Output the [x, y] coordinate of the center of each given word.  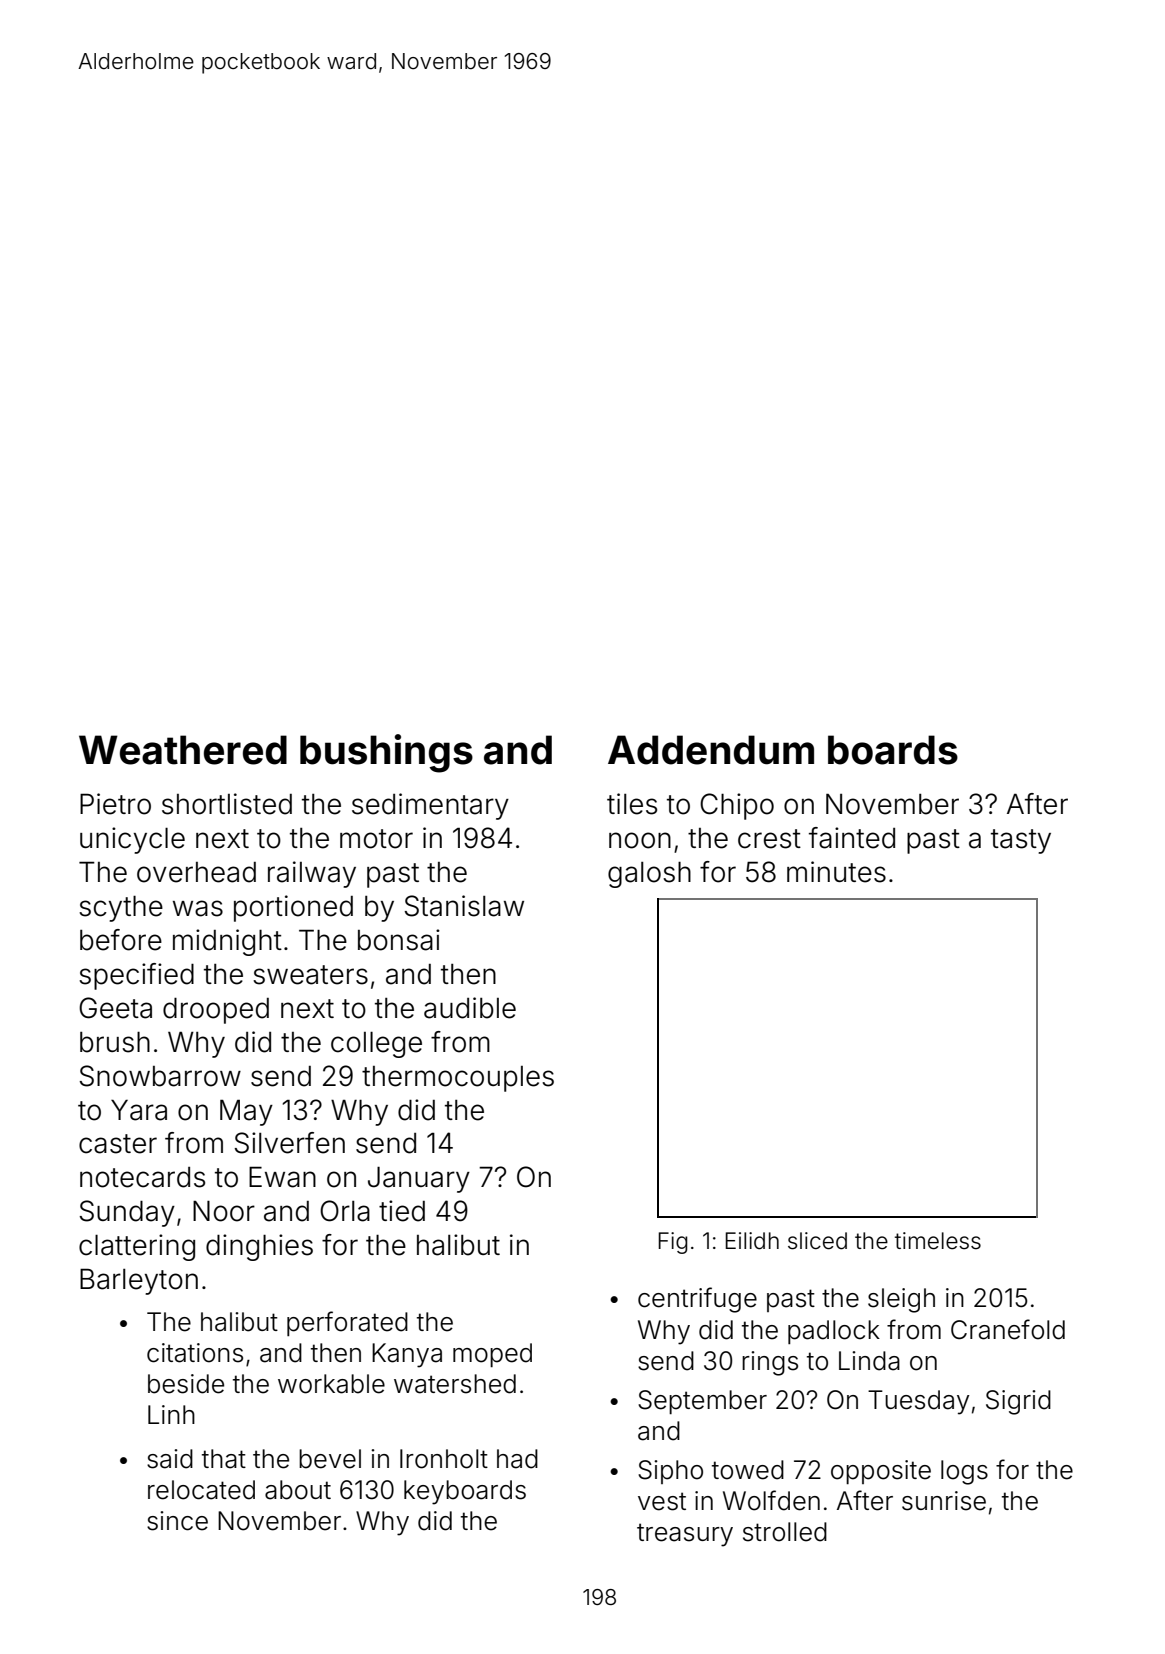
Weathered [183, 750]
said [170, 1459]
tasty [1021, 841]
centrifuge [697, 1300]
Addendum [711, 750]
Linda [869, 1361]
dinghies [259, 1247]
